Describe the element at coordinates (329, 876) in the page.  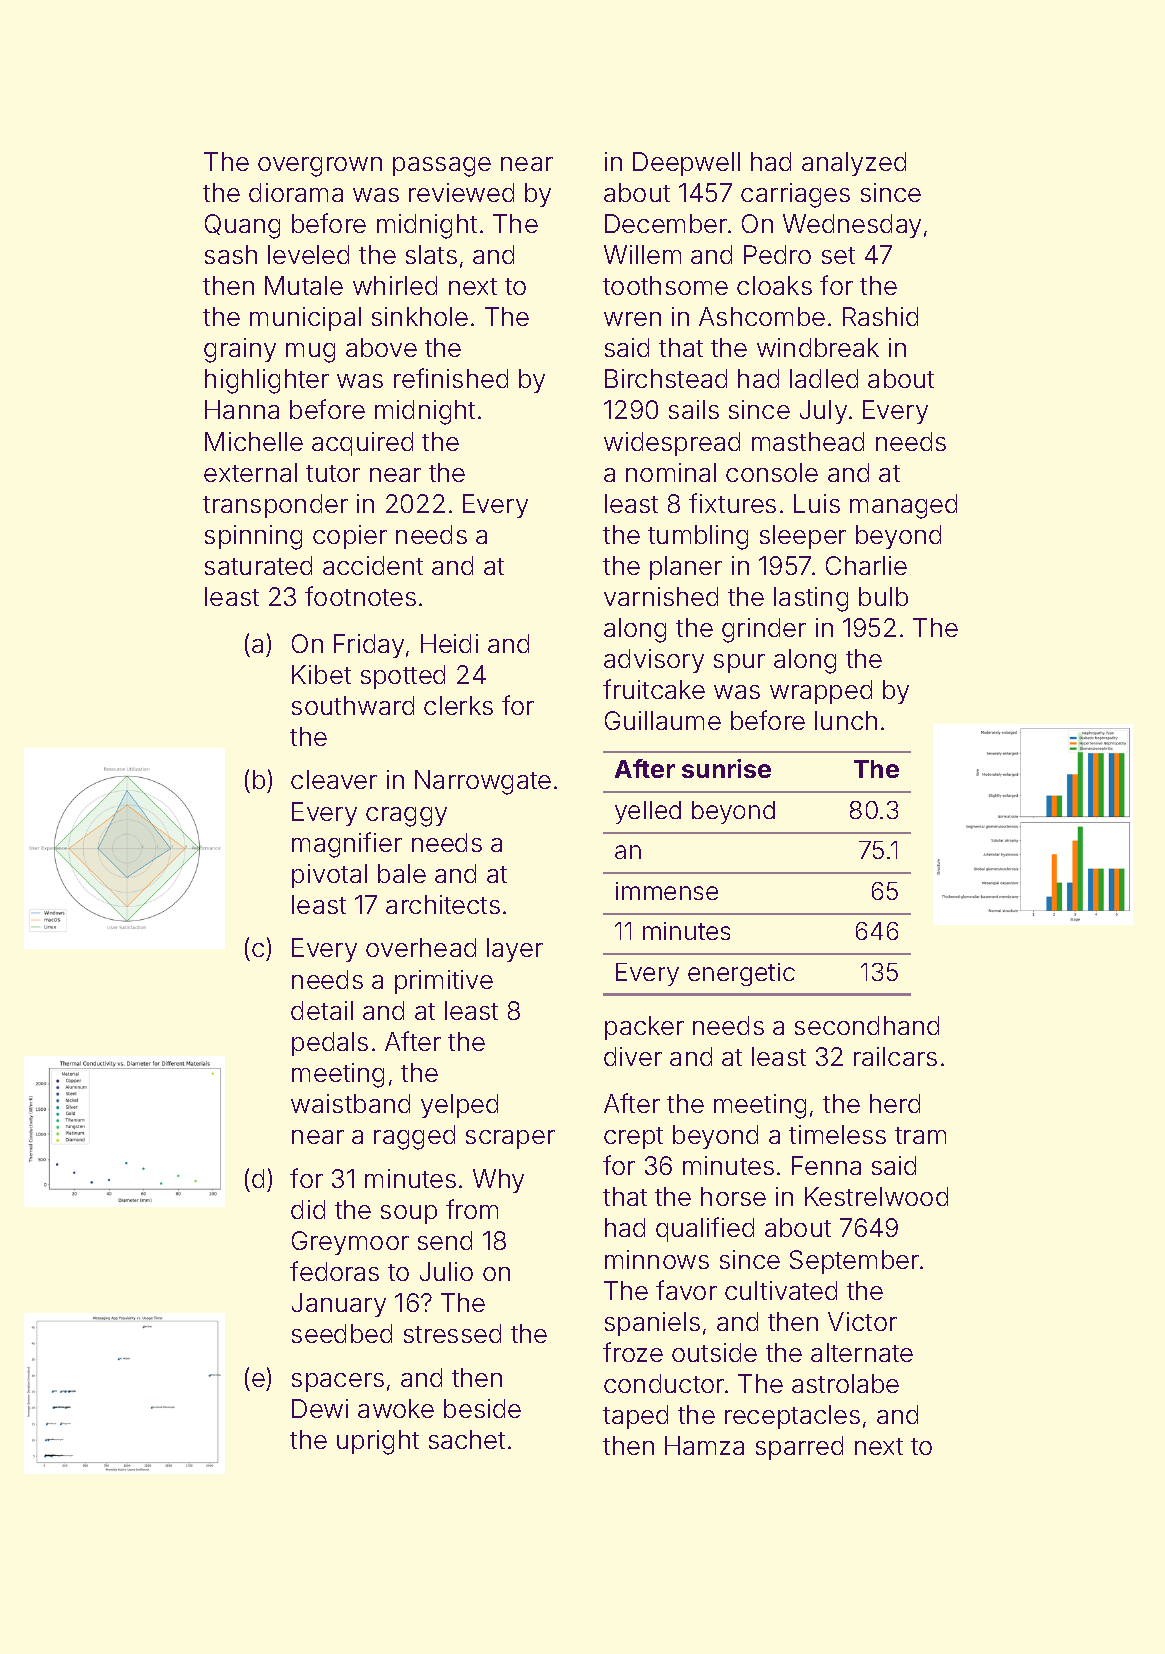
I see `pivotal` at that location.
